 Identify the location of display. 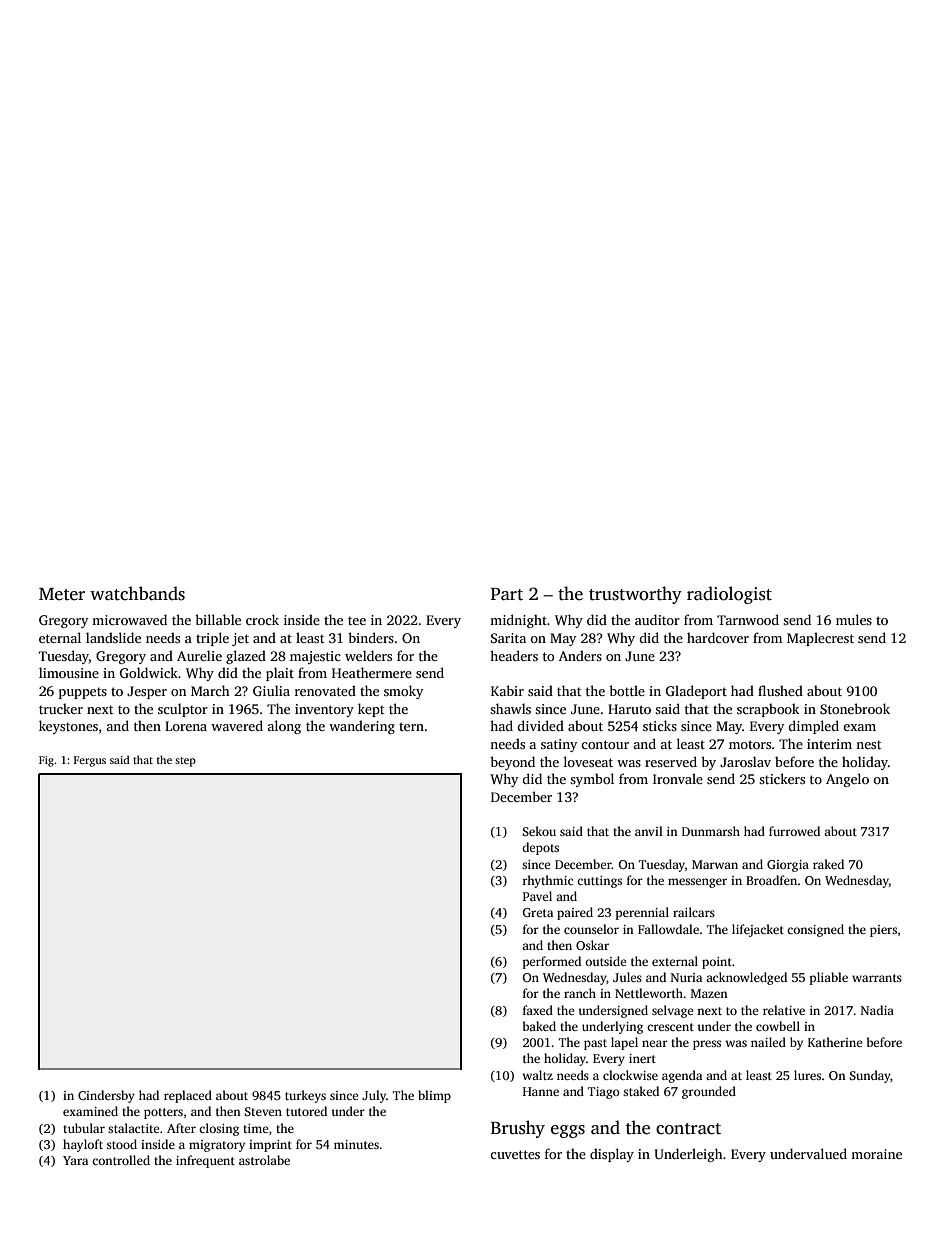
(612, 1155).
